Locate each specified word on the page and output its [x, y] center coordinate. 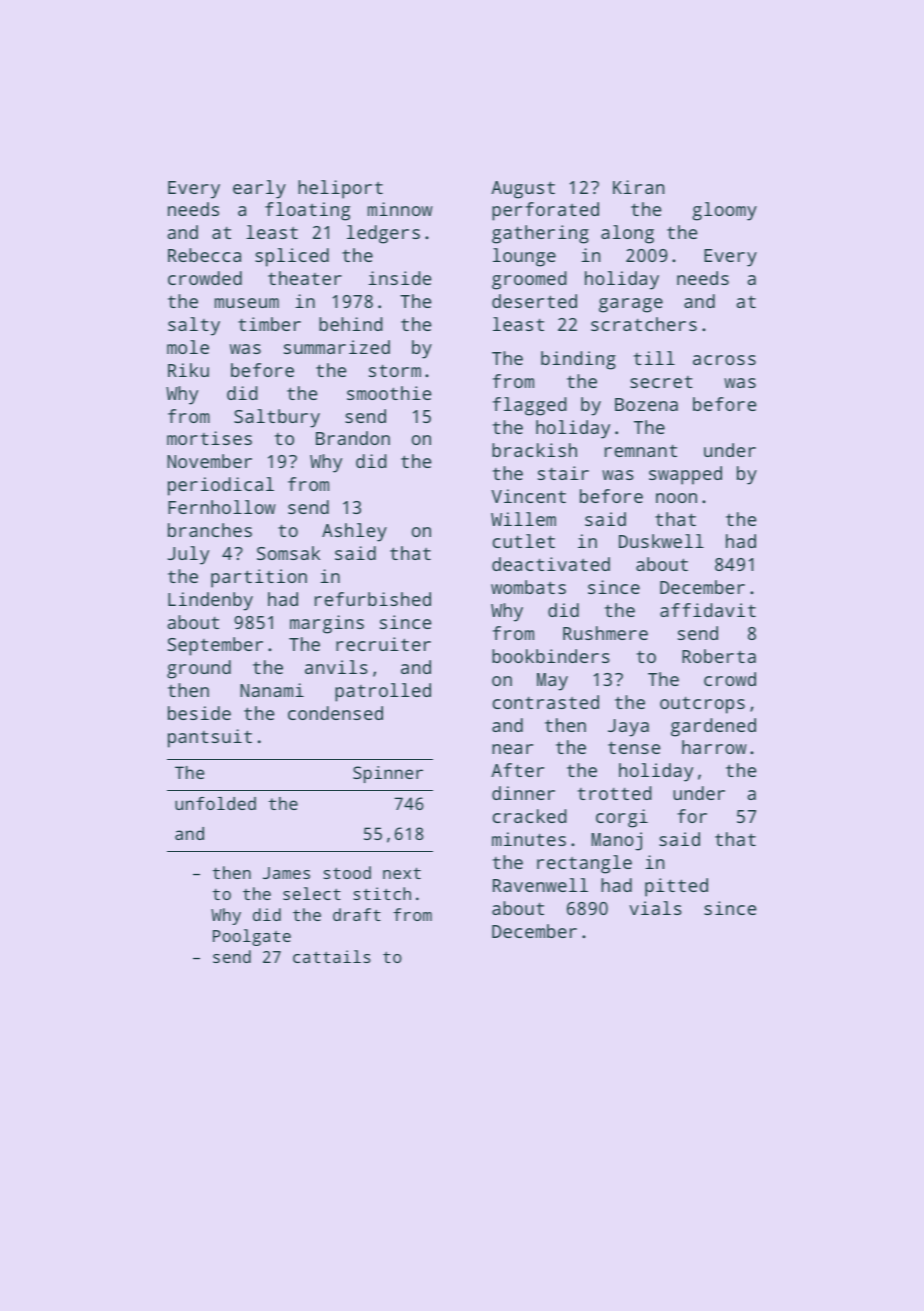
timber [269, 324]
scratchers [644, 324]
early [259, 189]
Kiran [638, 187]
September [215, 646]
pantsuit [210, 738]
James [286, 873]
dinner [523, 793]
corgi [622, 818]
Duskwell [661, 541]
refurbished [373, 599]
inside [399, 278]
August [523, 190]
